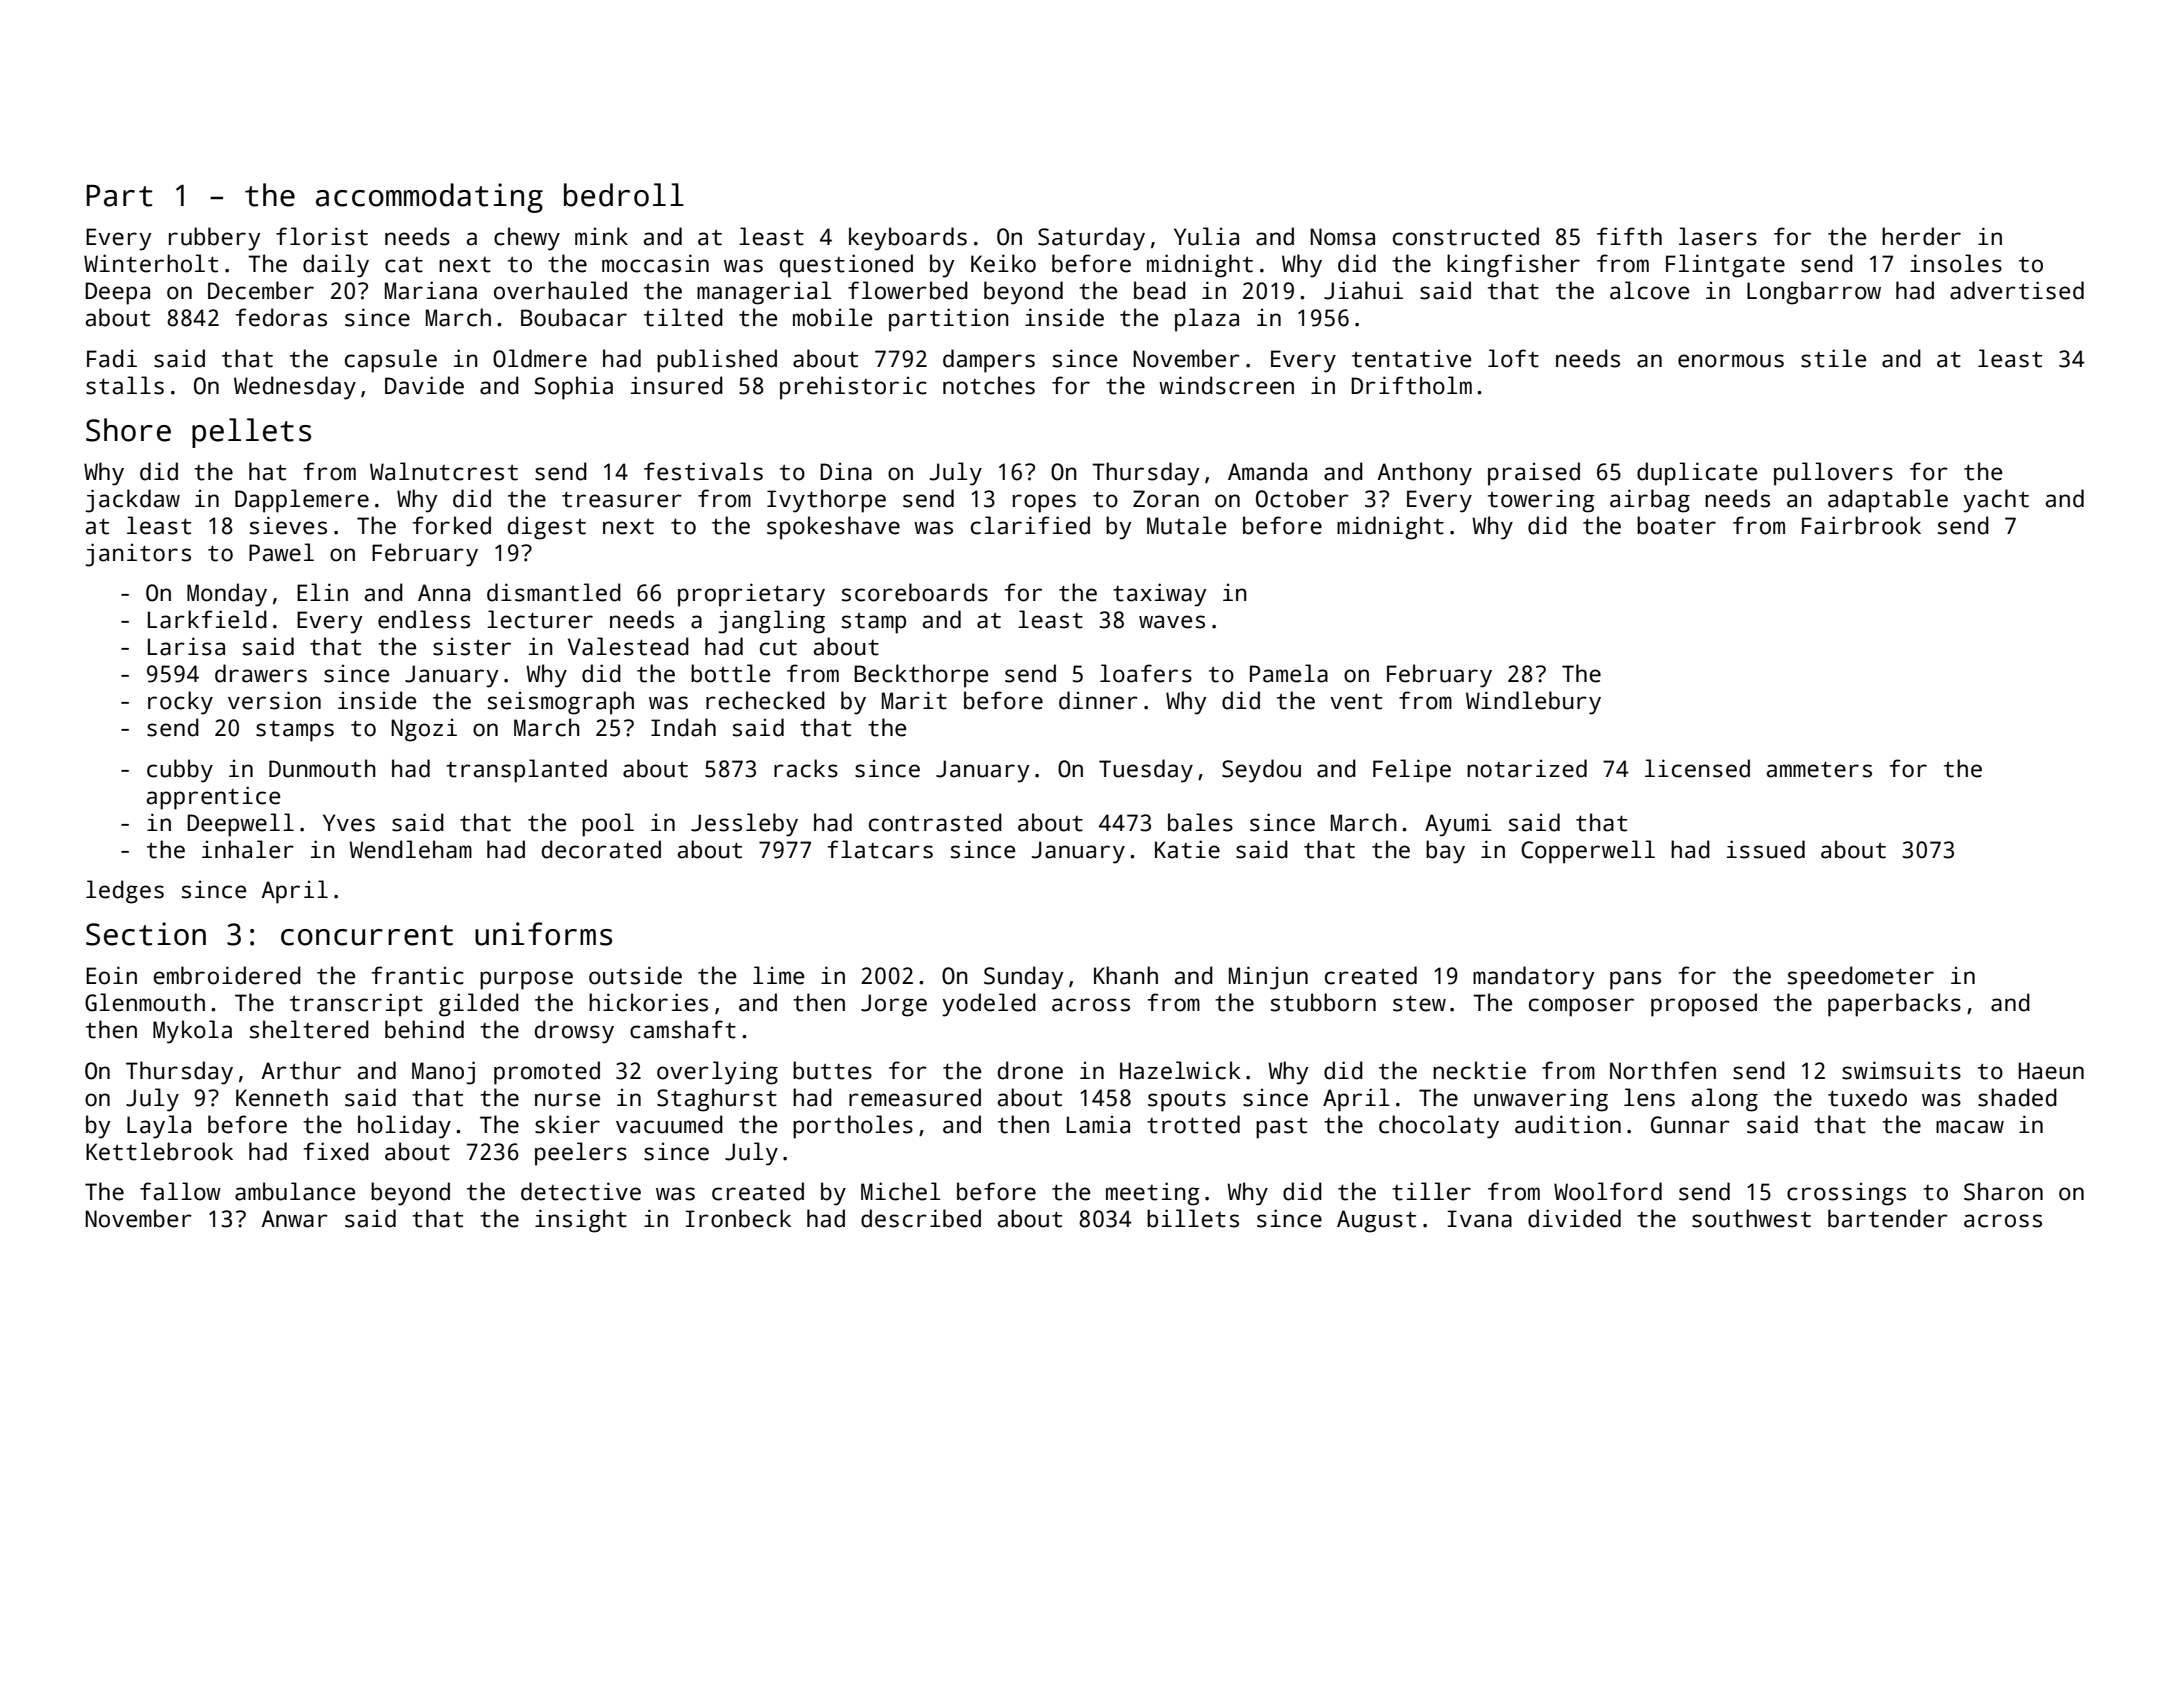 This document has height=1683, width=2178. I want to click on tentative, so click(1411, 358).
